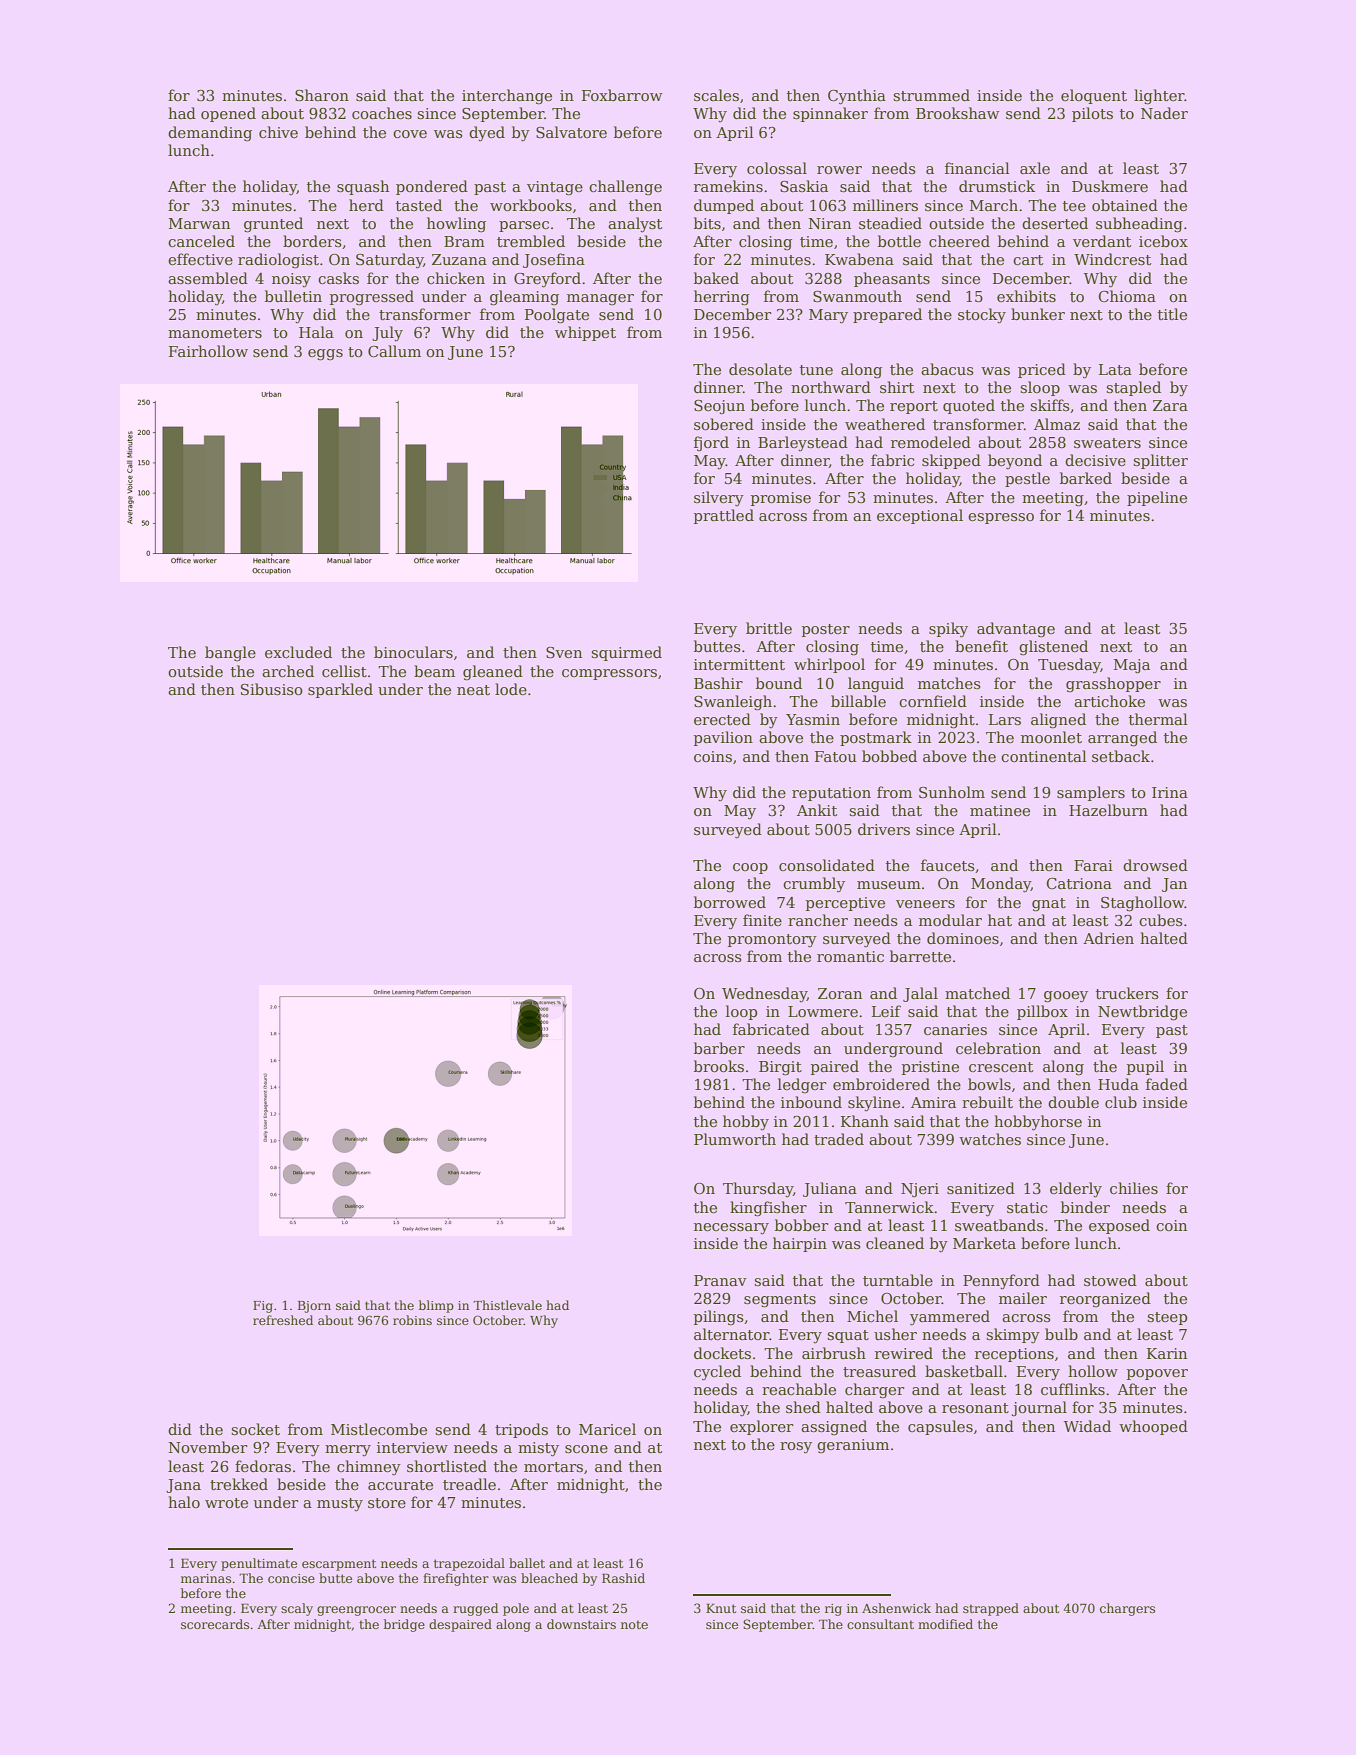  What do you see at coordinates (366, 205) in the document?
I see `herd` at bounding box center [366, 205].
